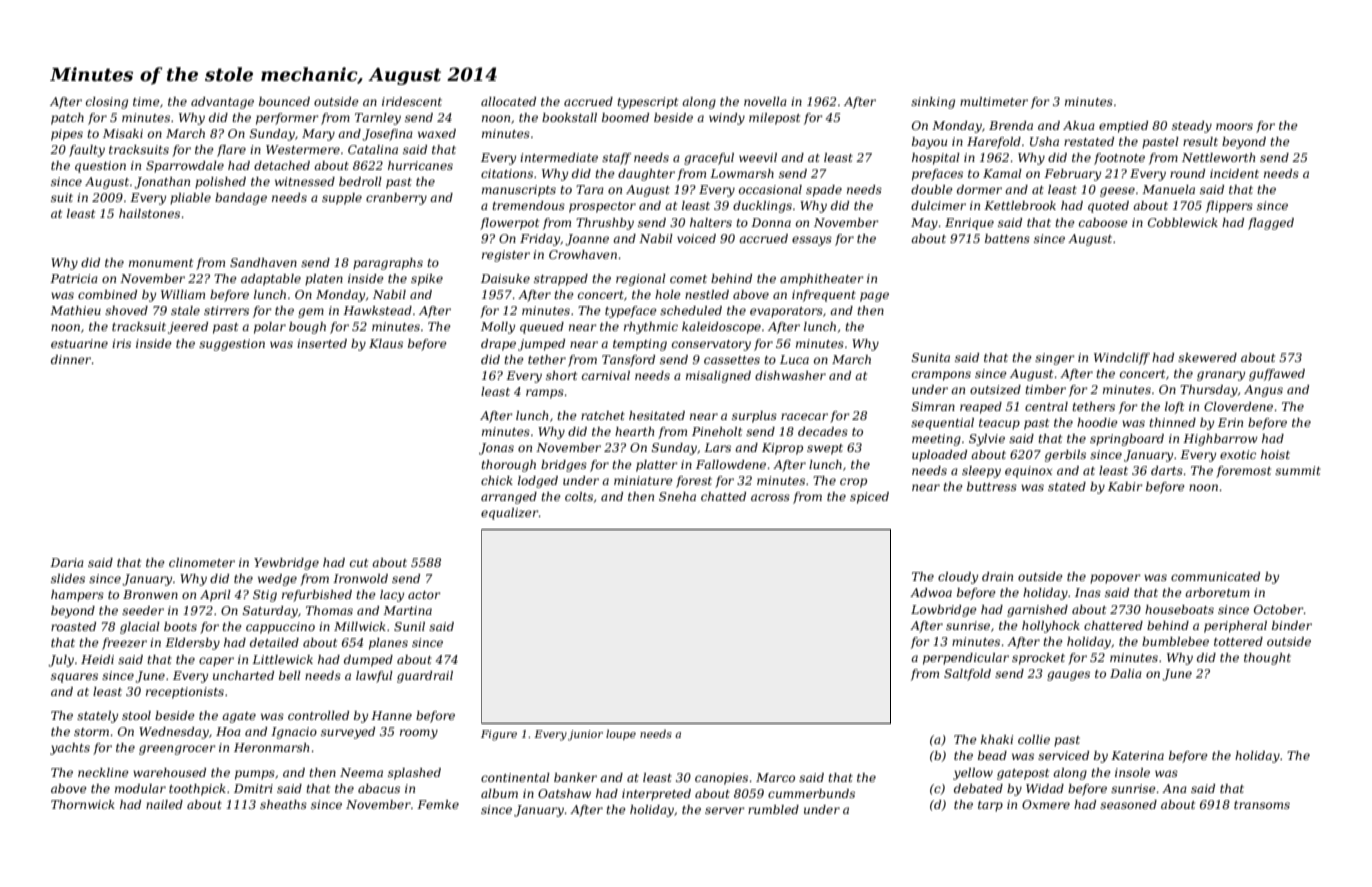 The height and width of the screenshot is (887, 1372). What do you see at coordinates (107, 103) in the screenshot?
I see `closing` at bounding box center [107, 103].
